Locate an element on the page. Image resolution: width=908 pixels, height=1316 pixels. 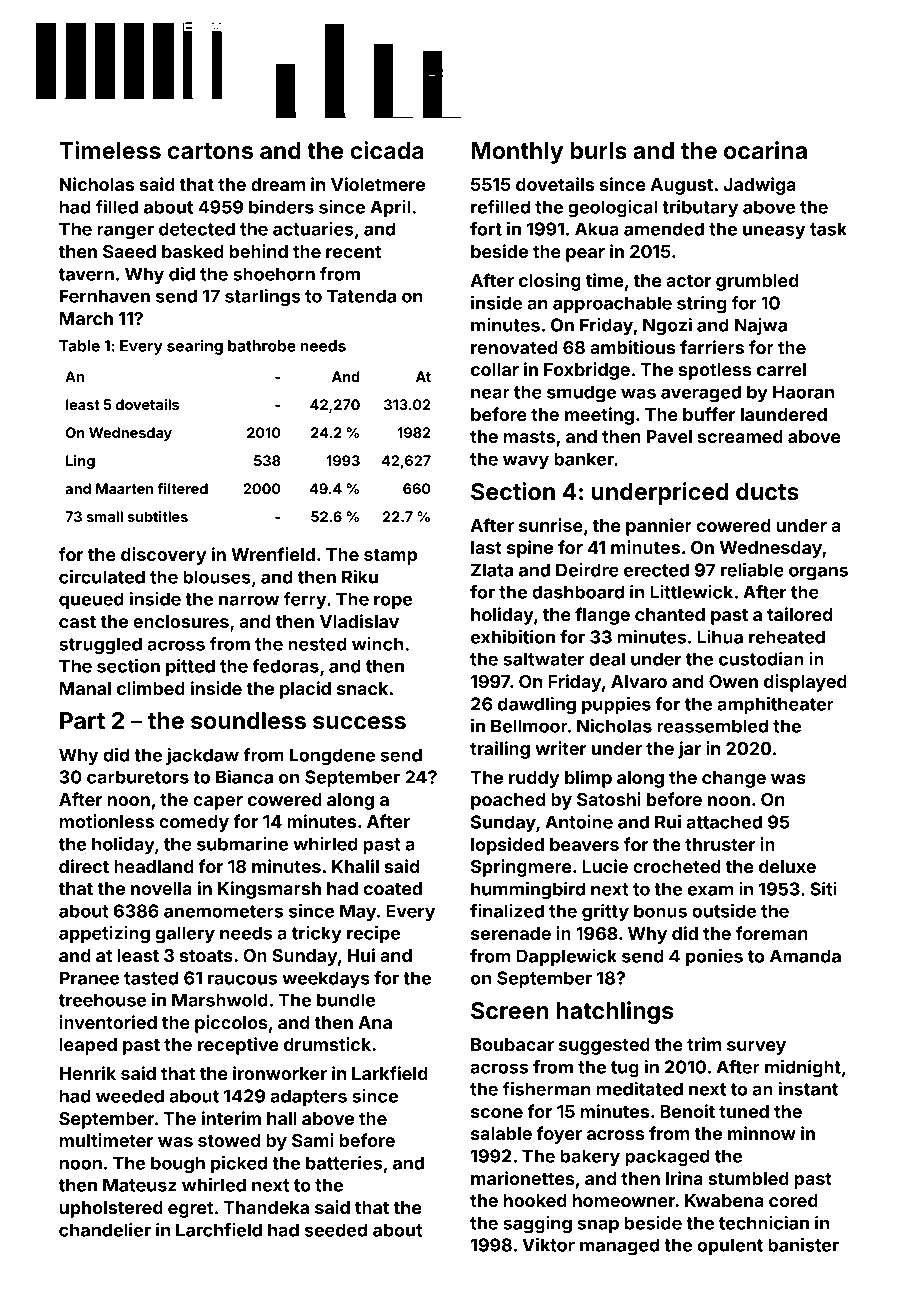
burls is located at coordinates (599, 151).
